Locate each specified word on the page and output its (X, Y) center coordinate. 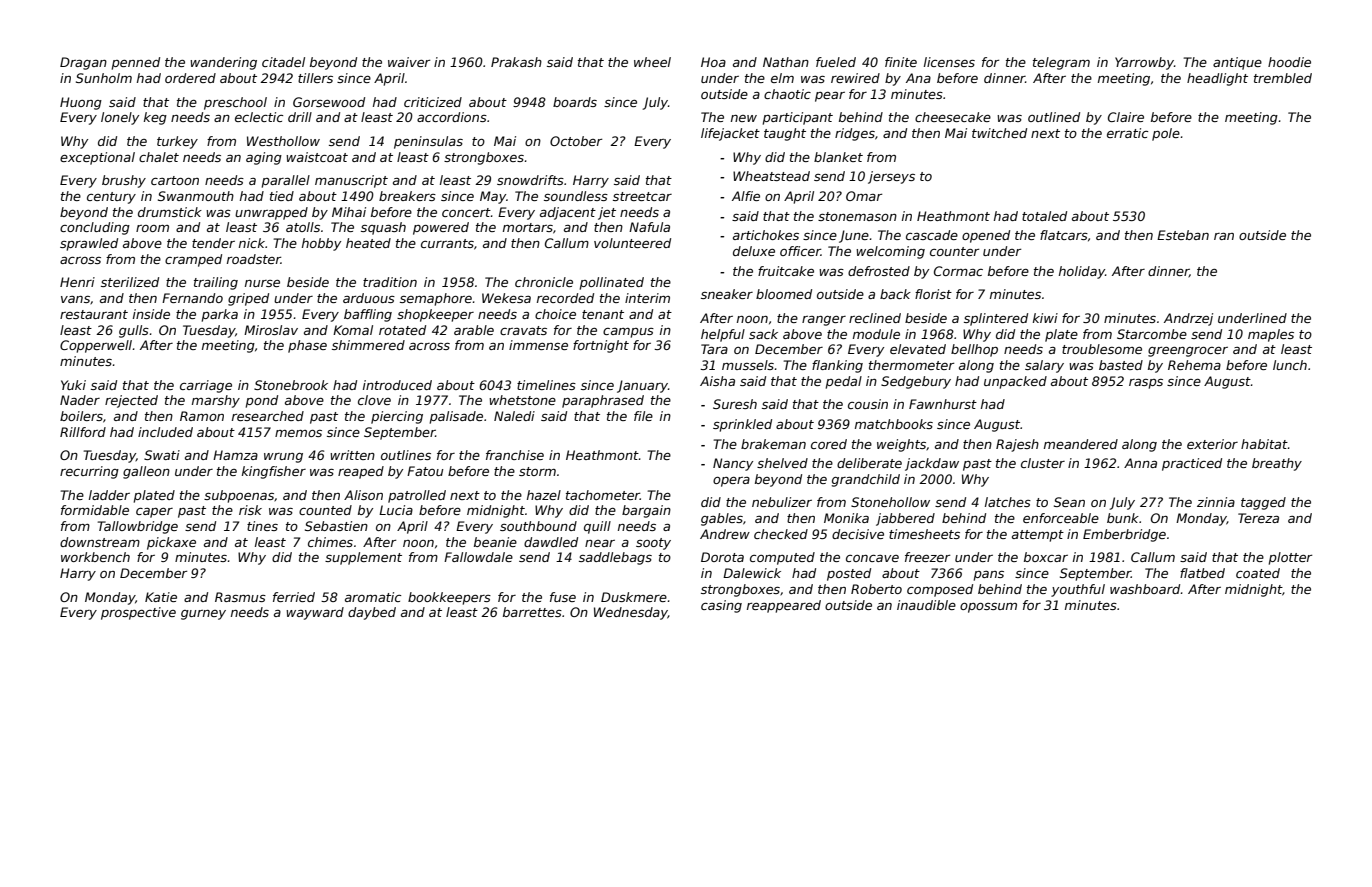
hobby (321, 244)
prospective (138, 613)
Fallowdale (478, 557)
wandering (223, 63)
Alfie (746, 196)
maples (1271, 335)
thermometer (911, 365)
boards (575, 102)
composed (940, 590)
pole (1166, 134)
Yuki (73, 385)
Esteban (1183, 235)
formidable (95, 510)
